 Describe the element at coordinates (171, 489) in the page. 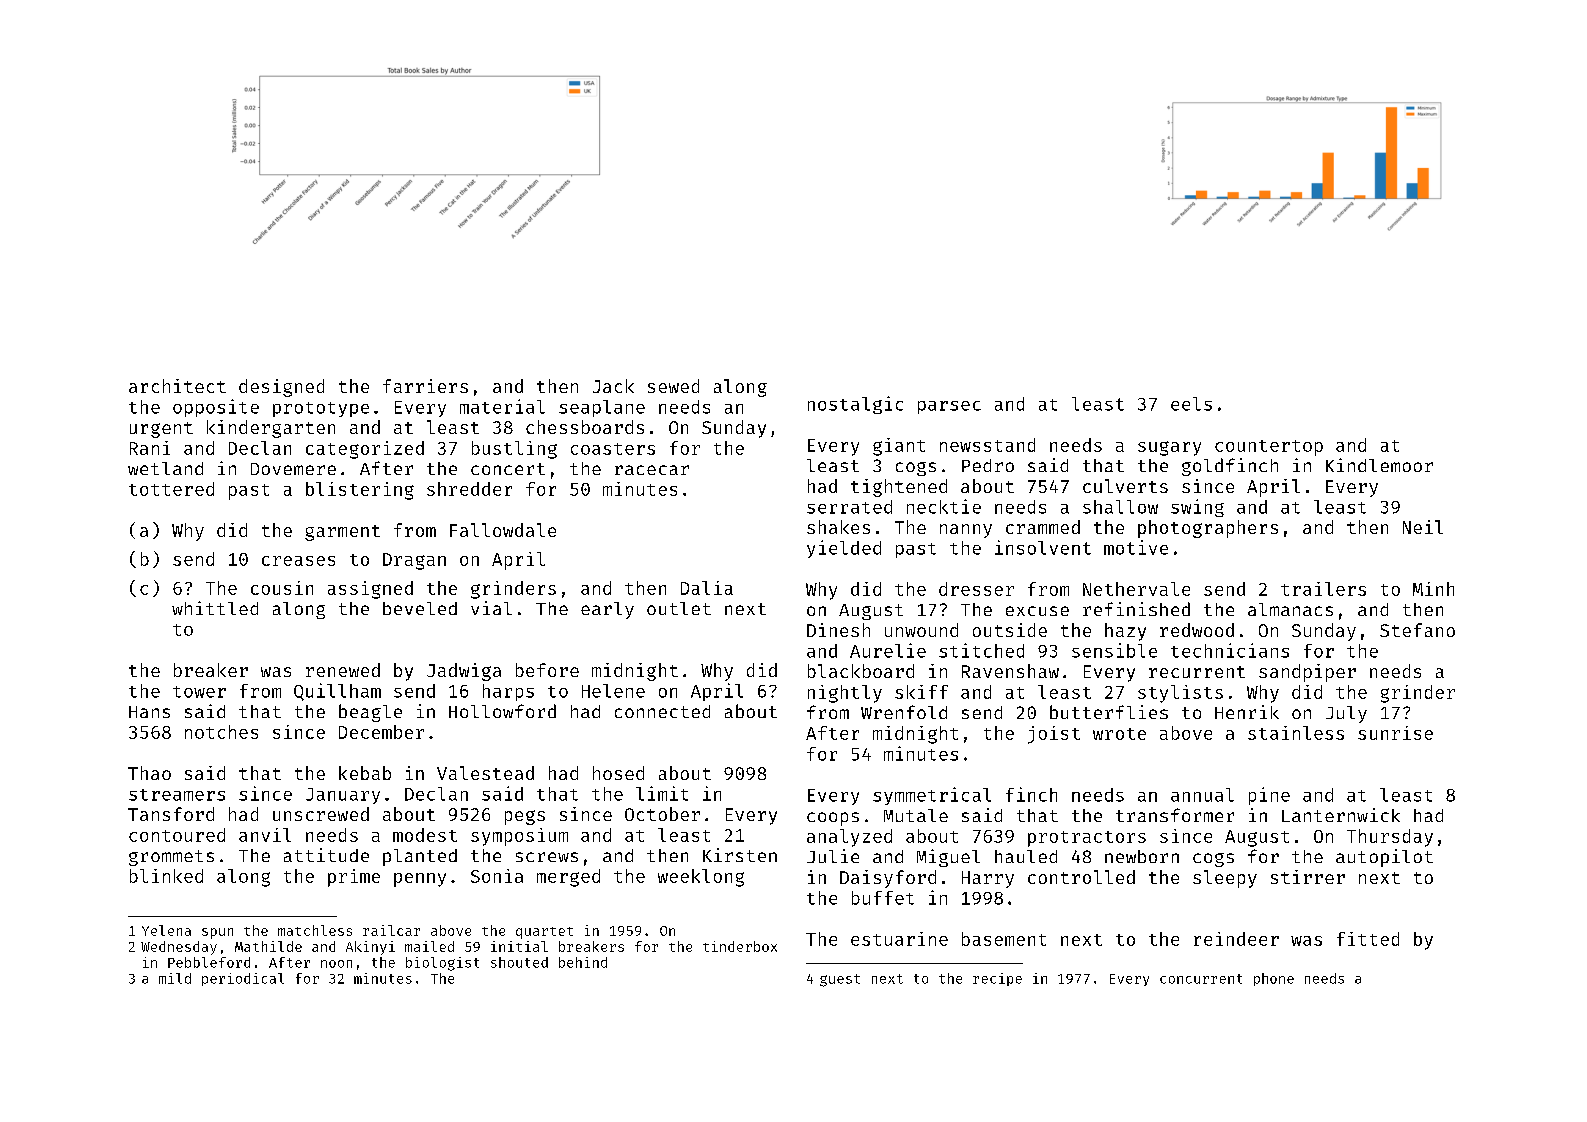

I see `tottered` at that location.
